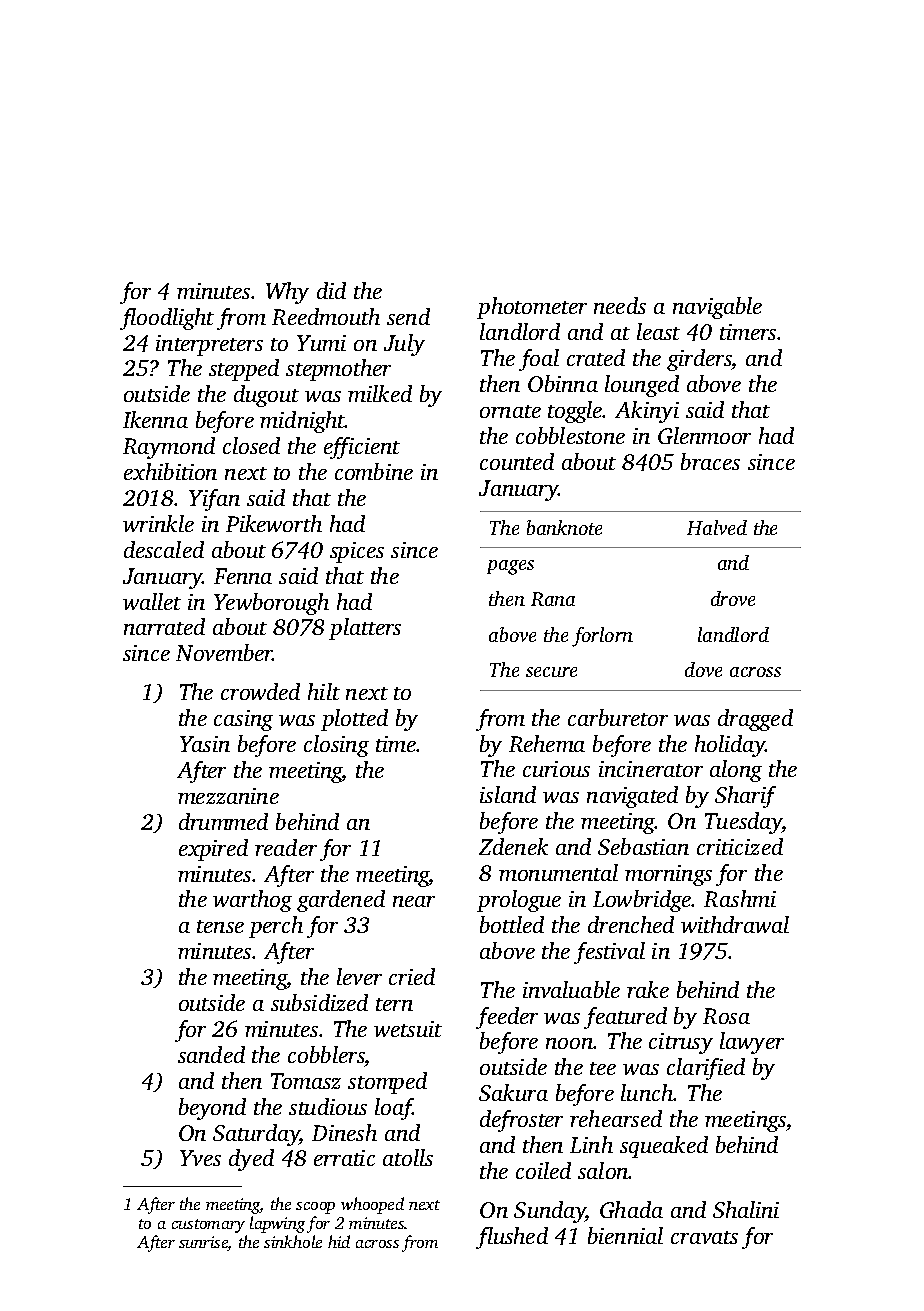 The width and height of the screenshot is (924, 1311). Describe the element at coordinates (521, 1121) in the screenshot. I see `defroster` at that location.
